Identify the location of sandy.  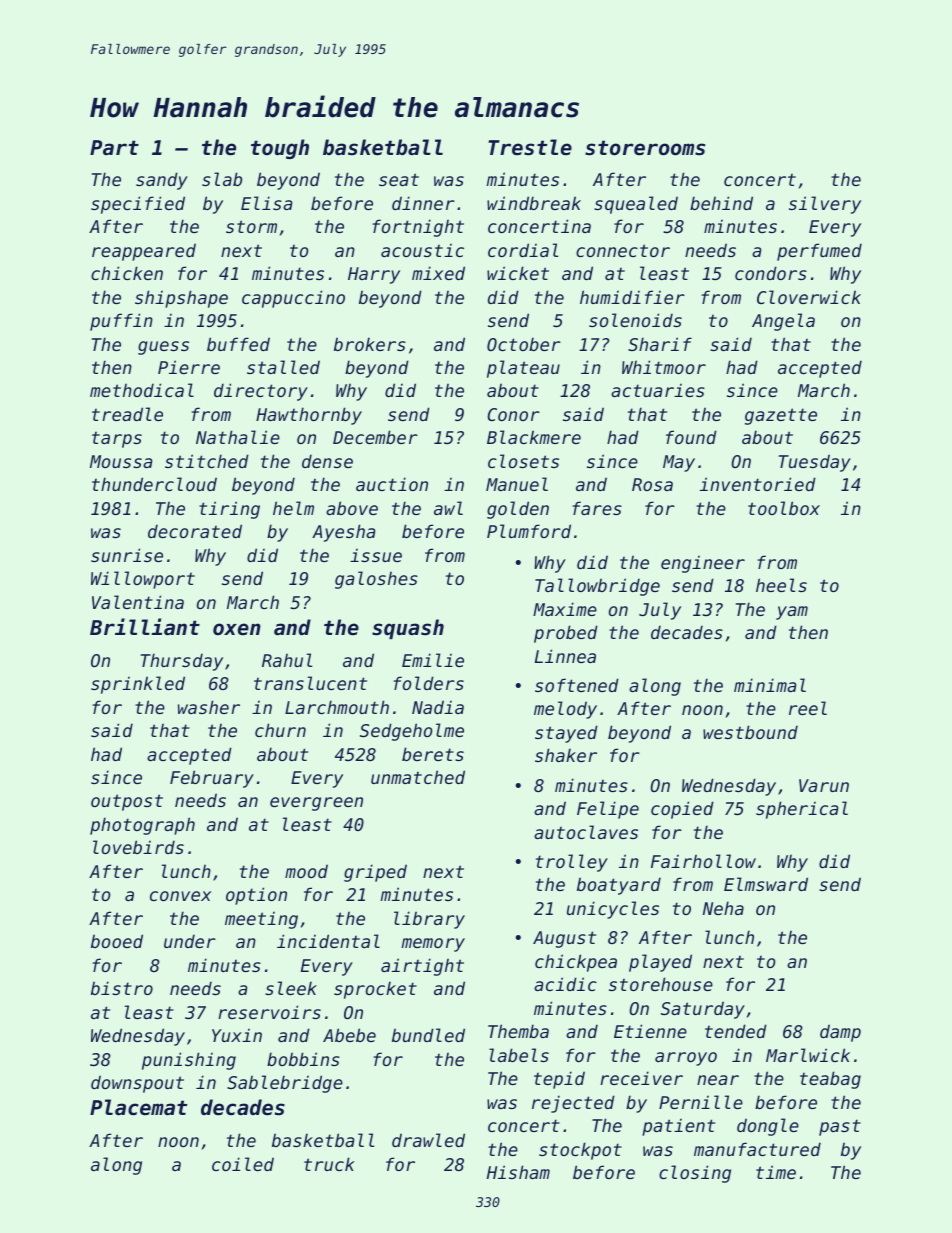
(162, 181).
